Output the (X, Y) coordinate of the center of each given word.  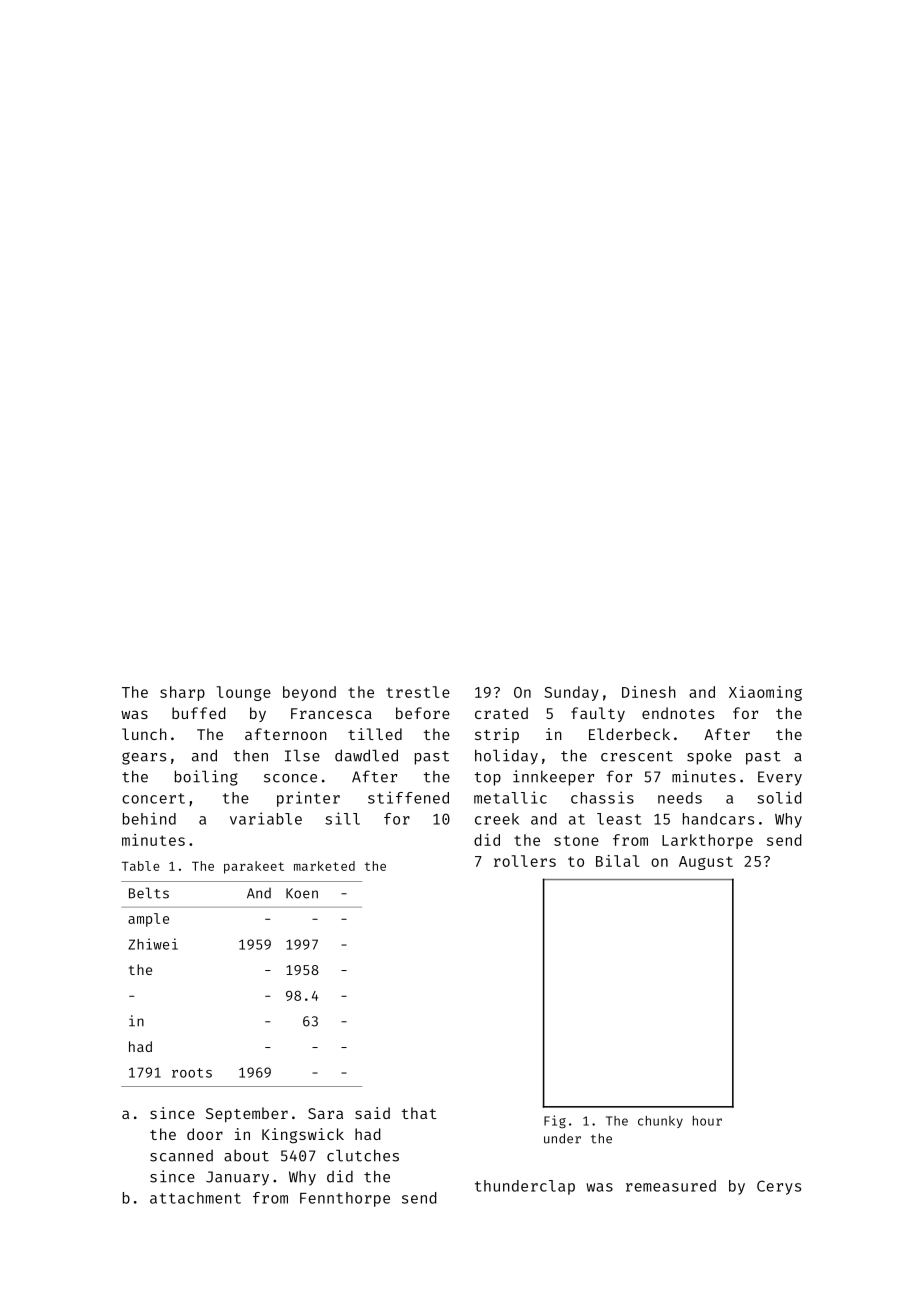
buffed (199, 713)
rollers (525, 861)
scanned (181, 1156)
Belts (149, 893)
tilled (375, 734)
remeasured (671, 1186)
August (706, 863)
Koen (302, 893)
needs (680, 798)
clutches (363, 1155)
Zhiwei (153, 944)
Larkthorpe (707, 841)
